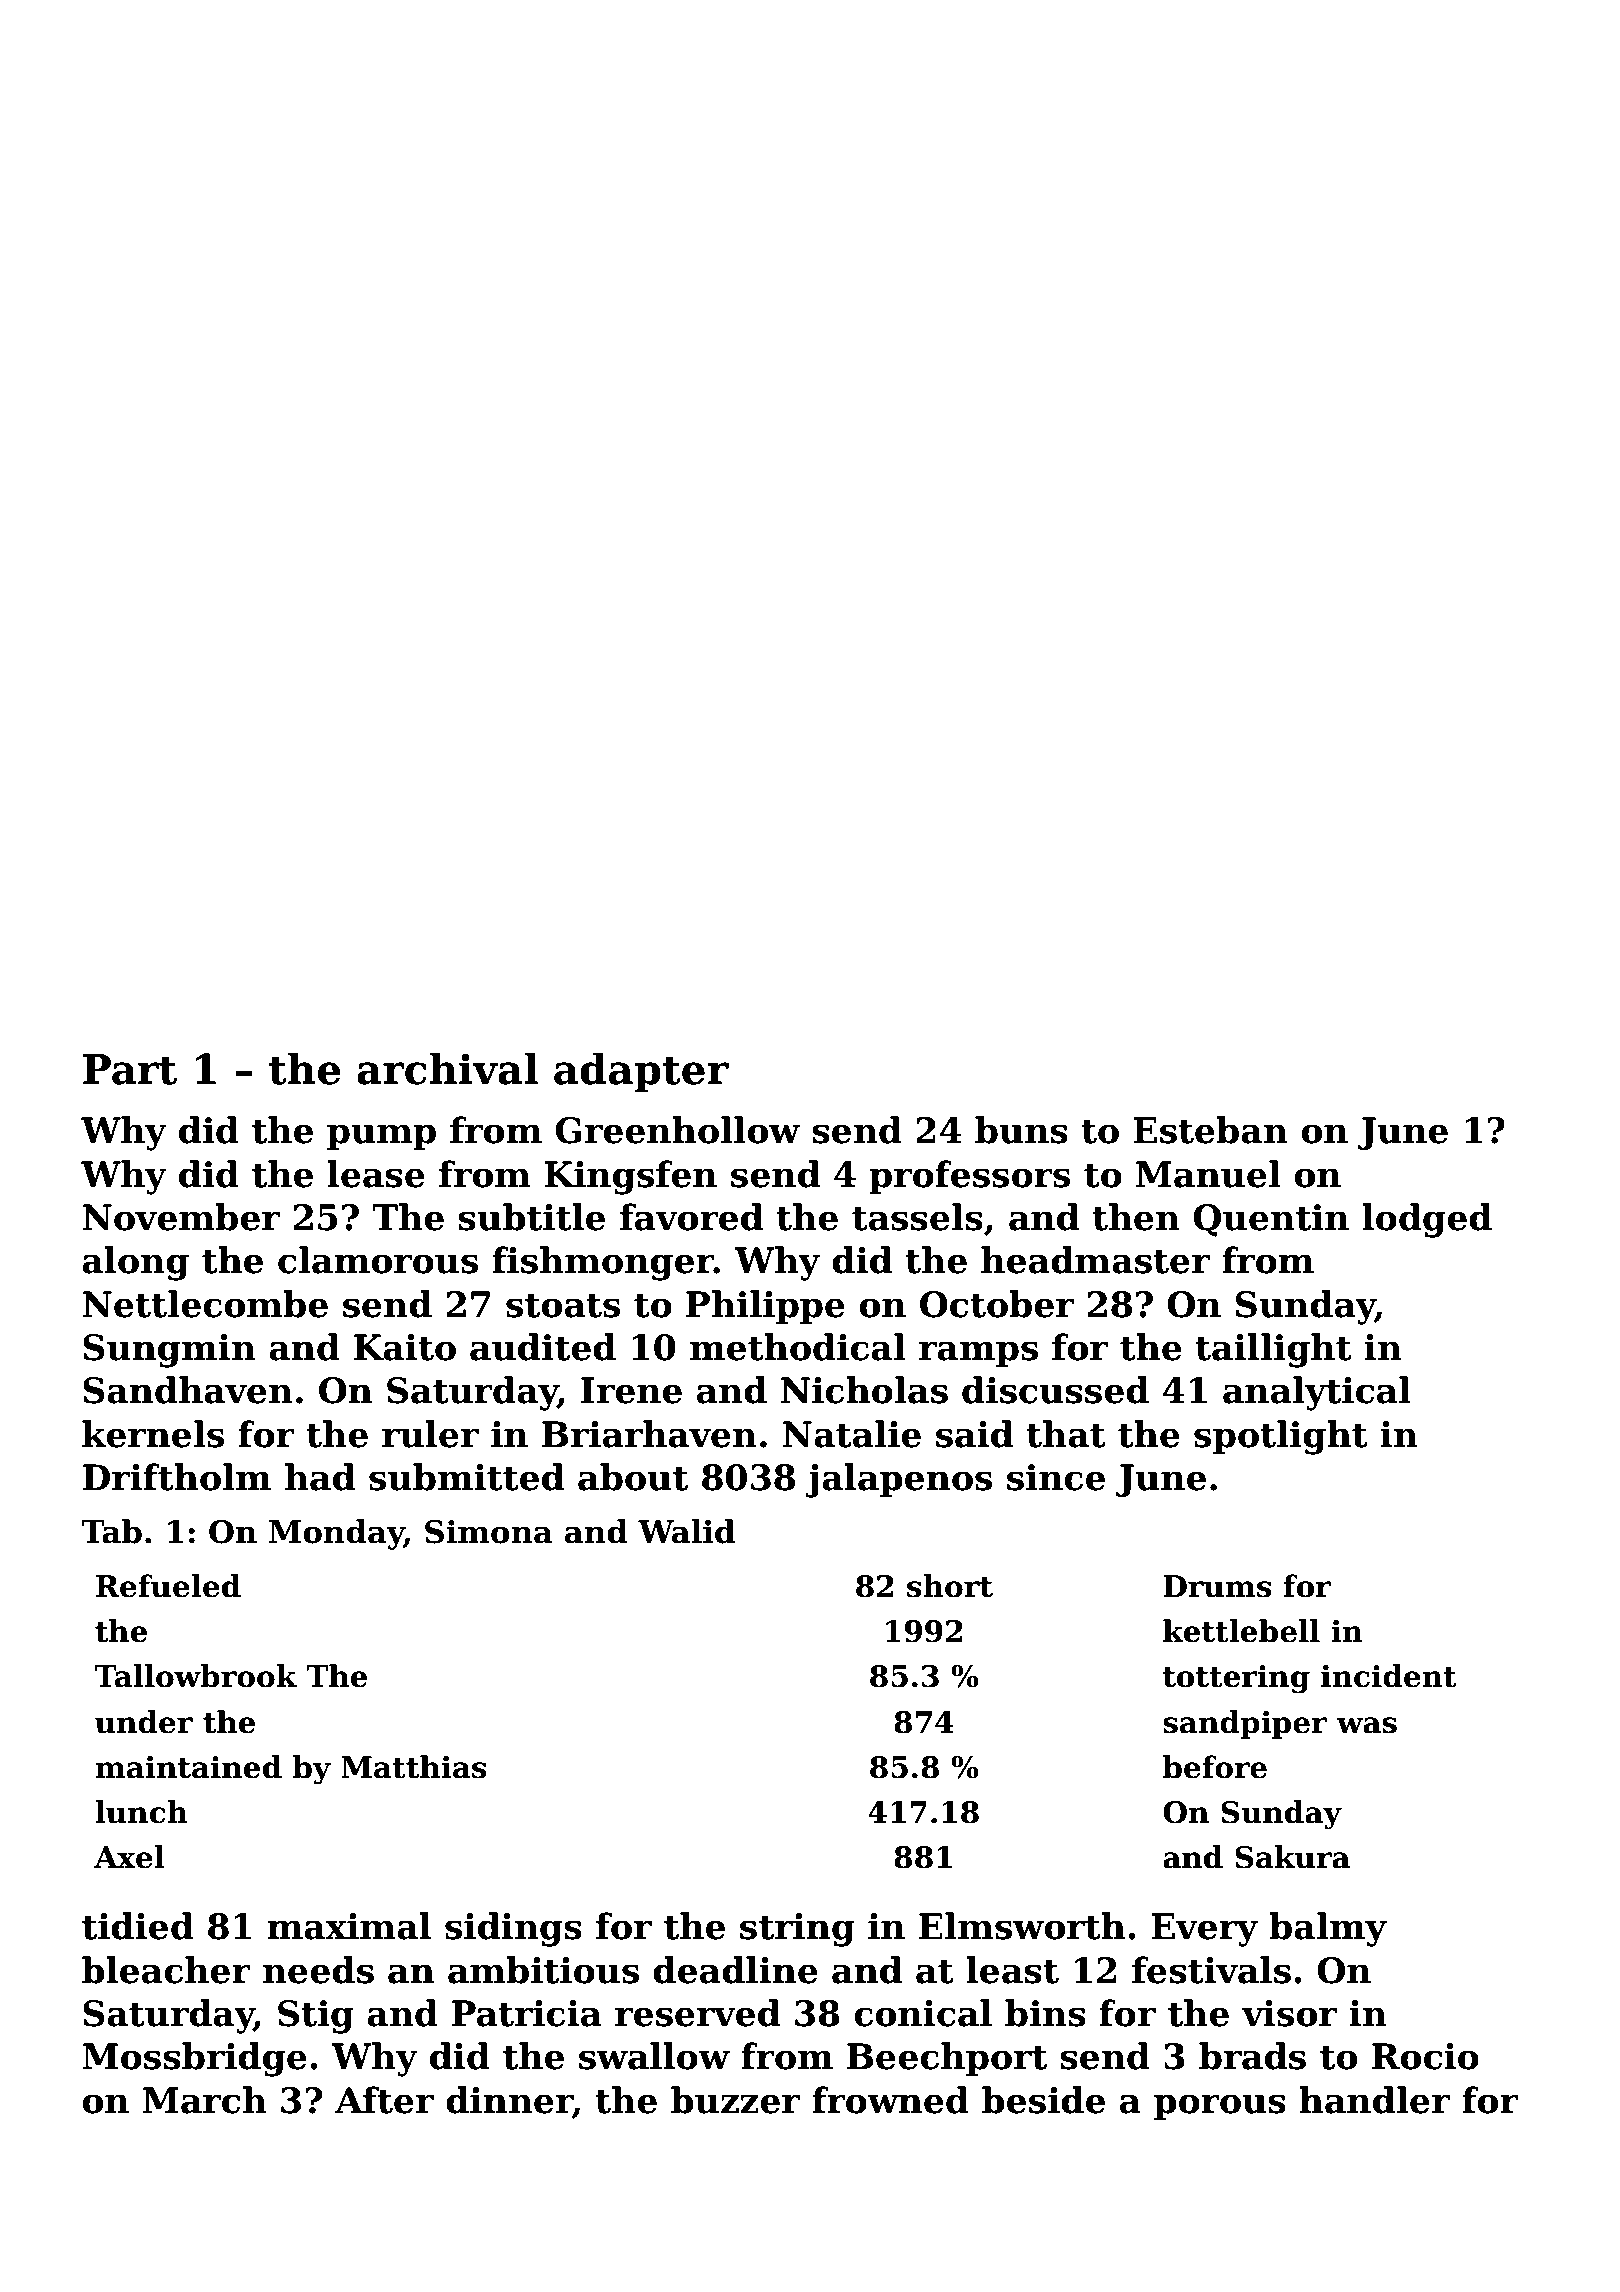 The width and height of the image is (1620, 2292). What do you see at coordinates (1210, 1130) in the image?
I see `Esteban` at bounding box center [1210, 1130].
